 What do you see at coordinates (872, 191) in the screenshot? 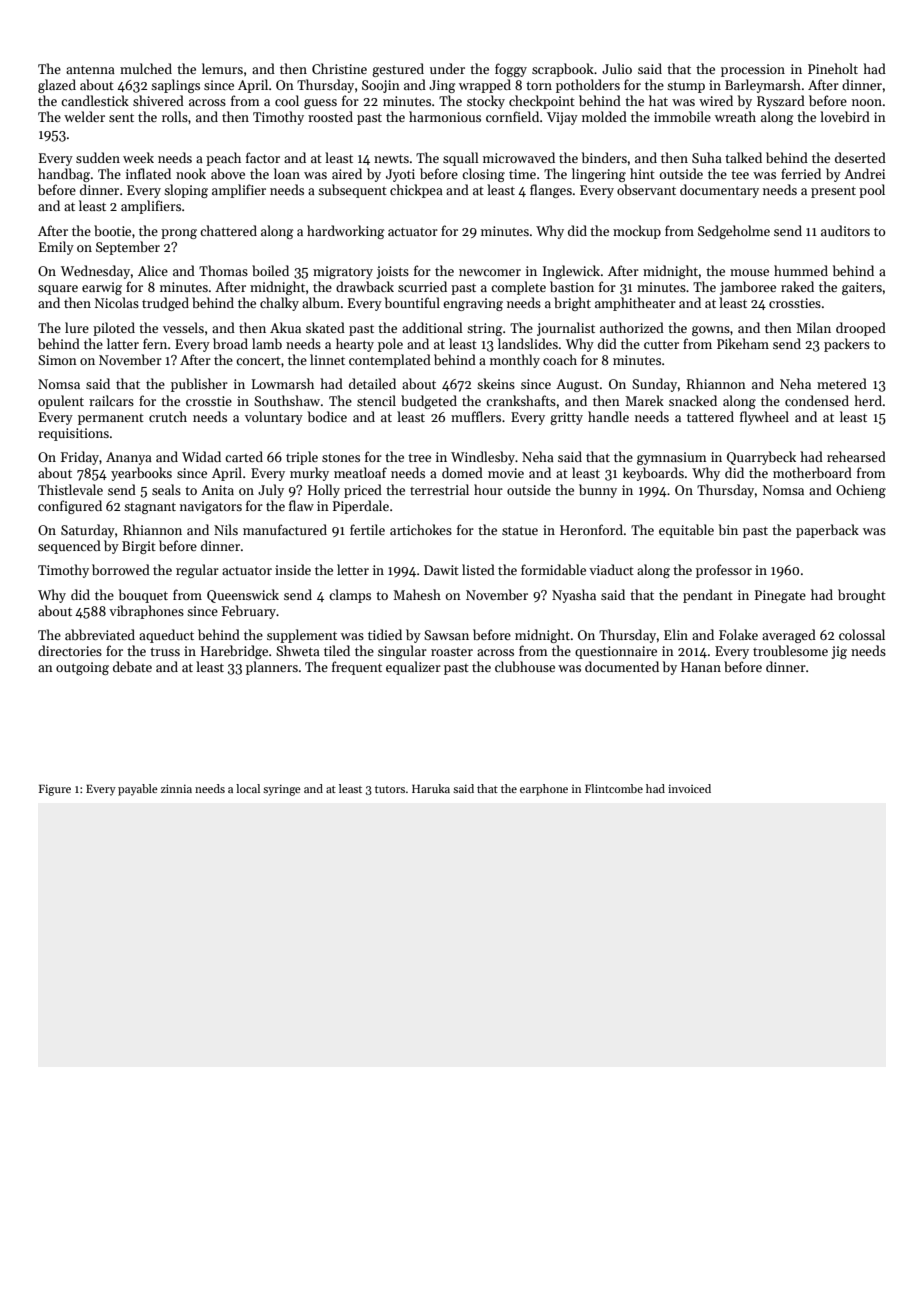
I see `pool` at bounding box center [872, 191].
